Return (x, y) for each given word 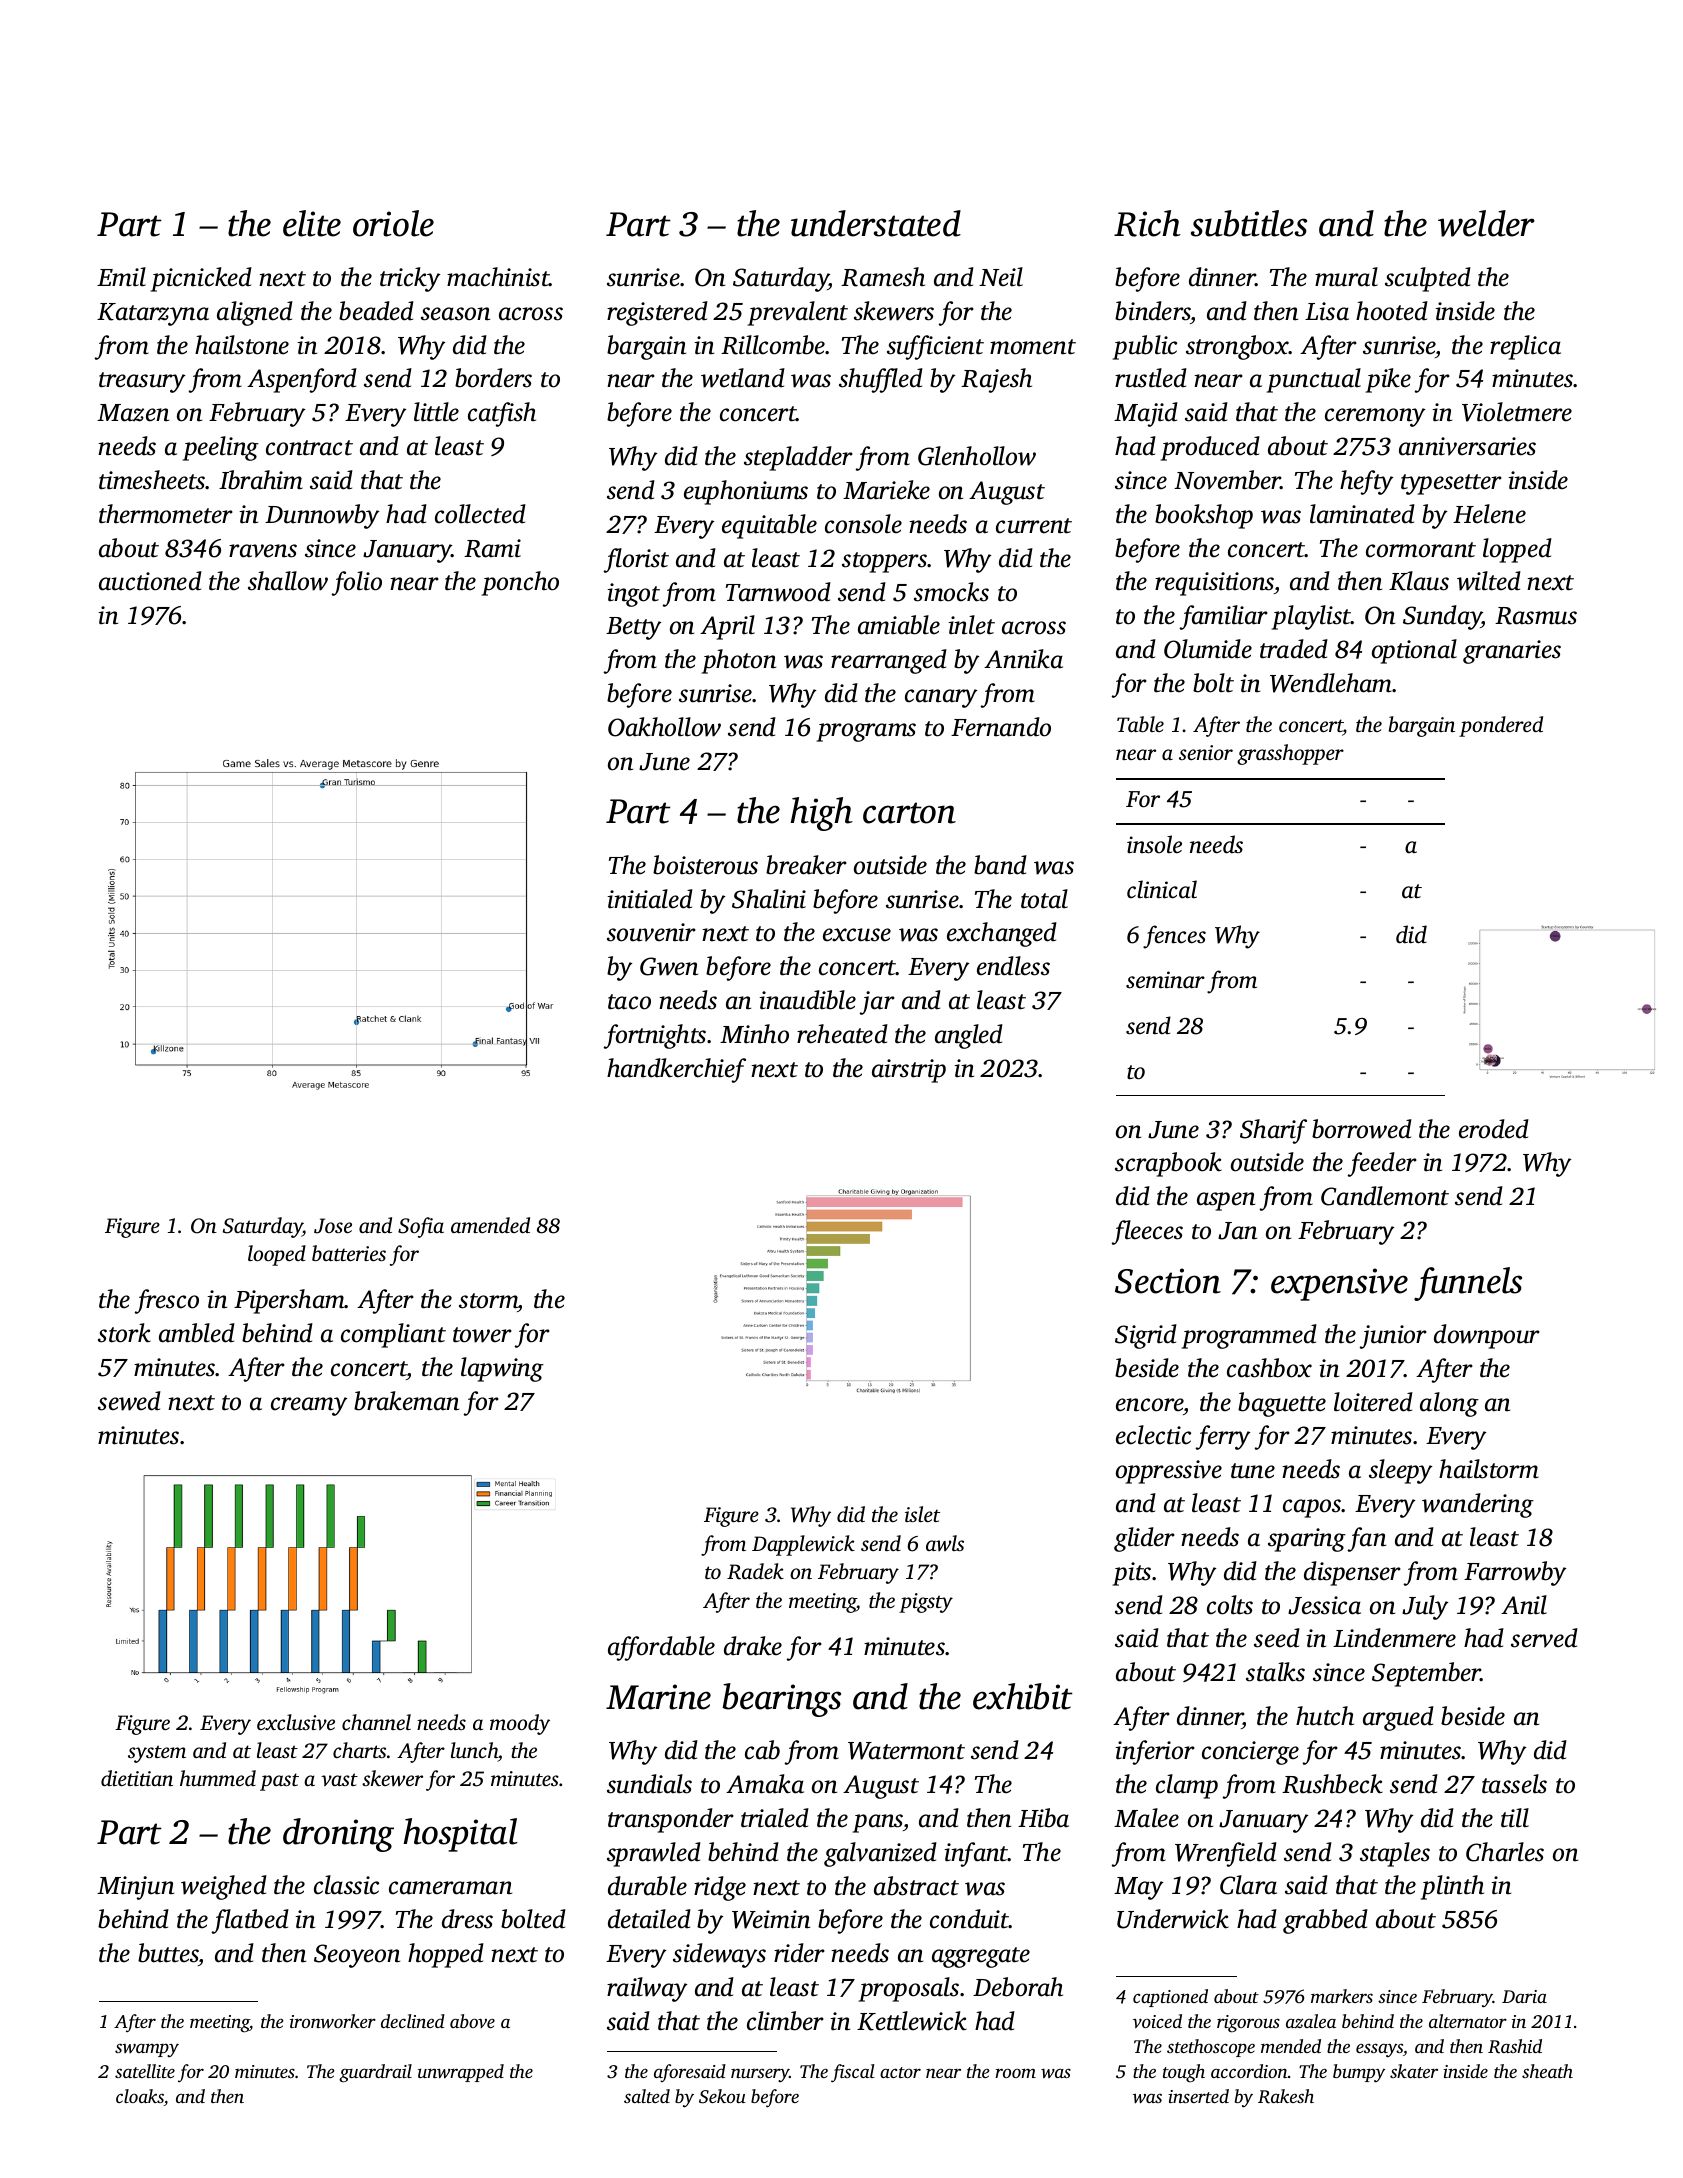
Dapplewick (803, 1545)
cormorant (1421, 550)
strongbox (1237, 347)
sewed (129, 1401)
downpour (1487, 1336)
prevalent (798, 313)
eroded (1494, 1129)
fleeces (1147, 1232)
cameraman (450, 1888)
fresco (167, 1301)
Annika (1023, 659)
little (436, 412)
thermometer (166, 514)
